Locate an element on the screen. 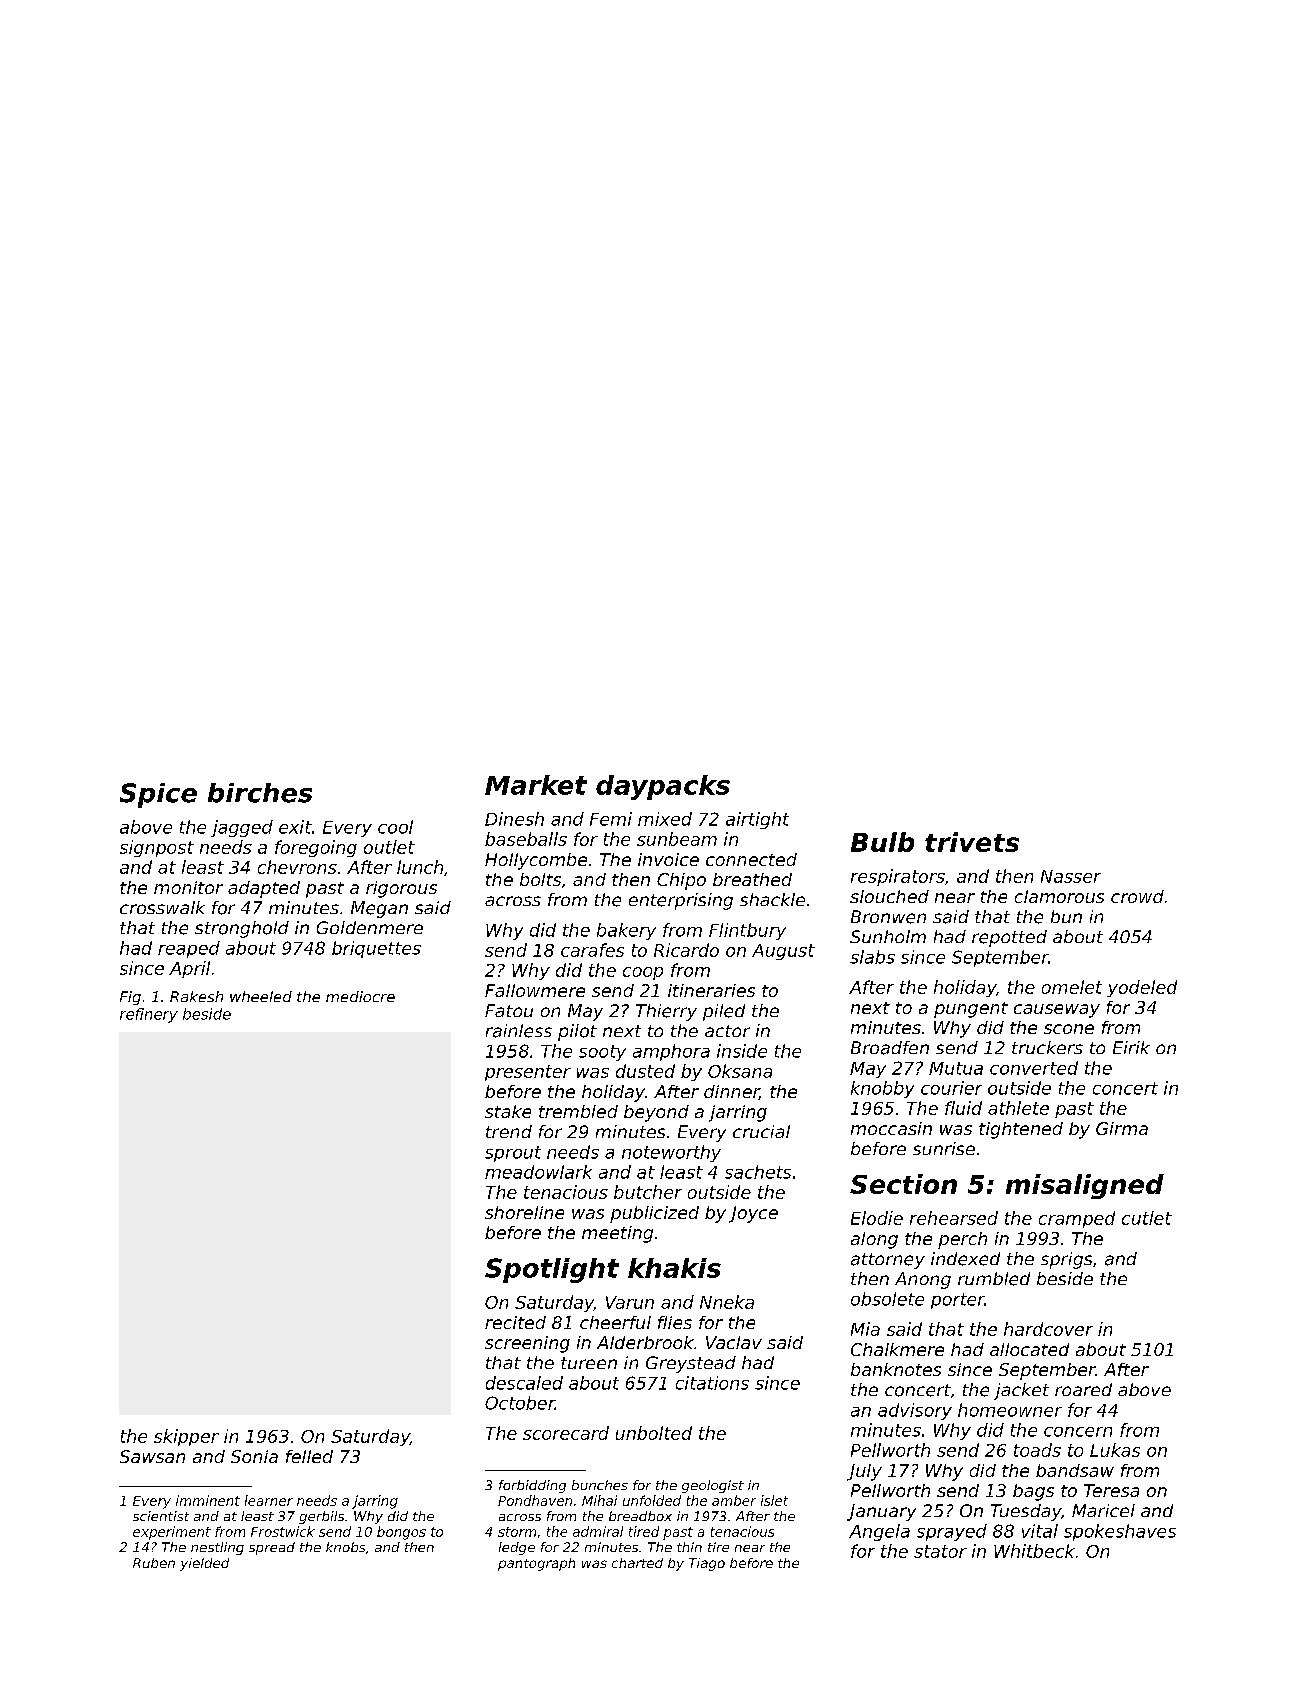 The height and width of the screenshot is (1684, 1301). Joyce is located at coordinates (753, 1214).
